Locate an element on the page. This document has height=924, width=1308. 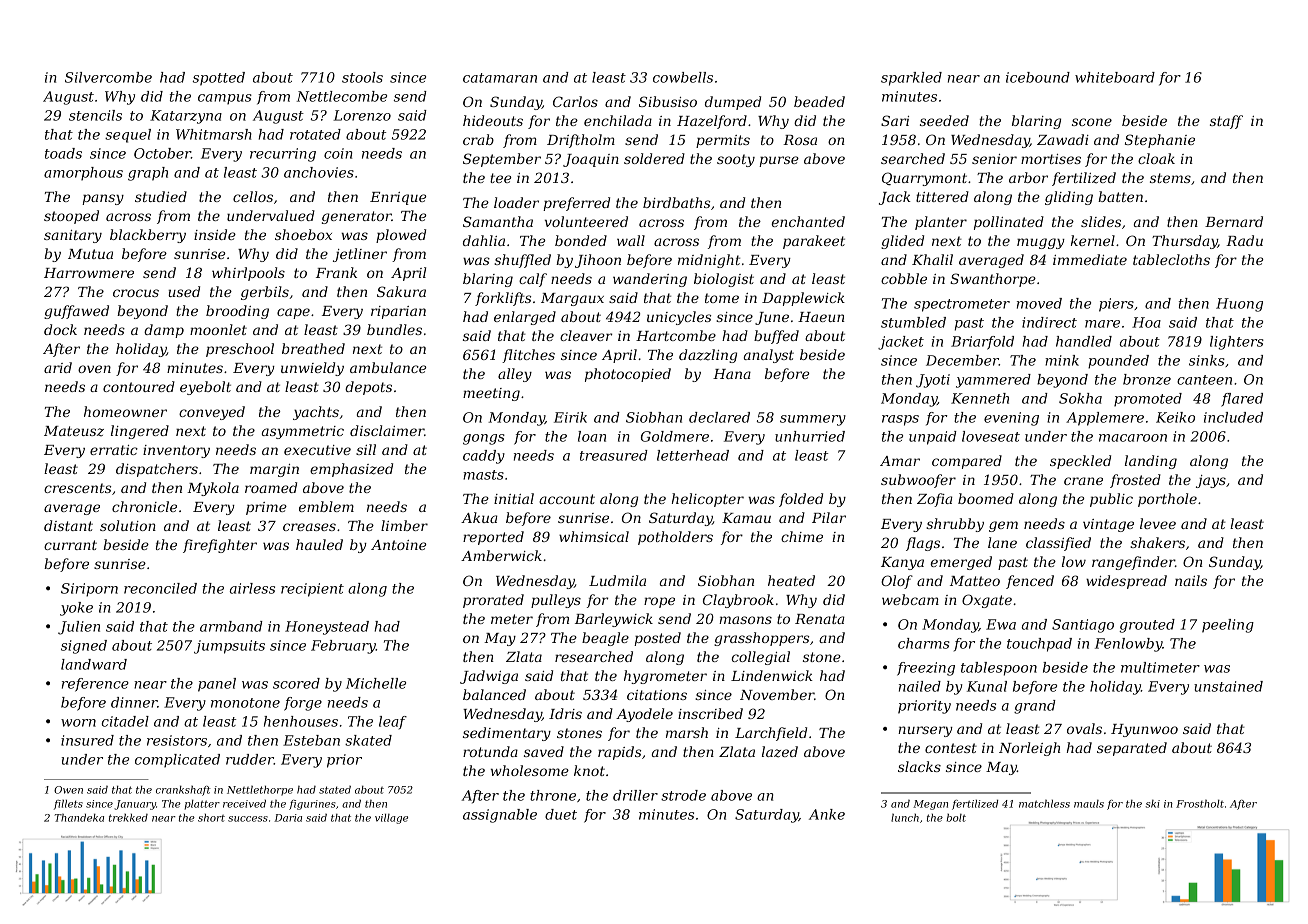
gem is located at coordinates (1003, 526).
